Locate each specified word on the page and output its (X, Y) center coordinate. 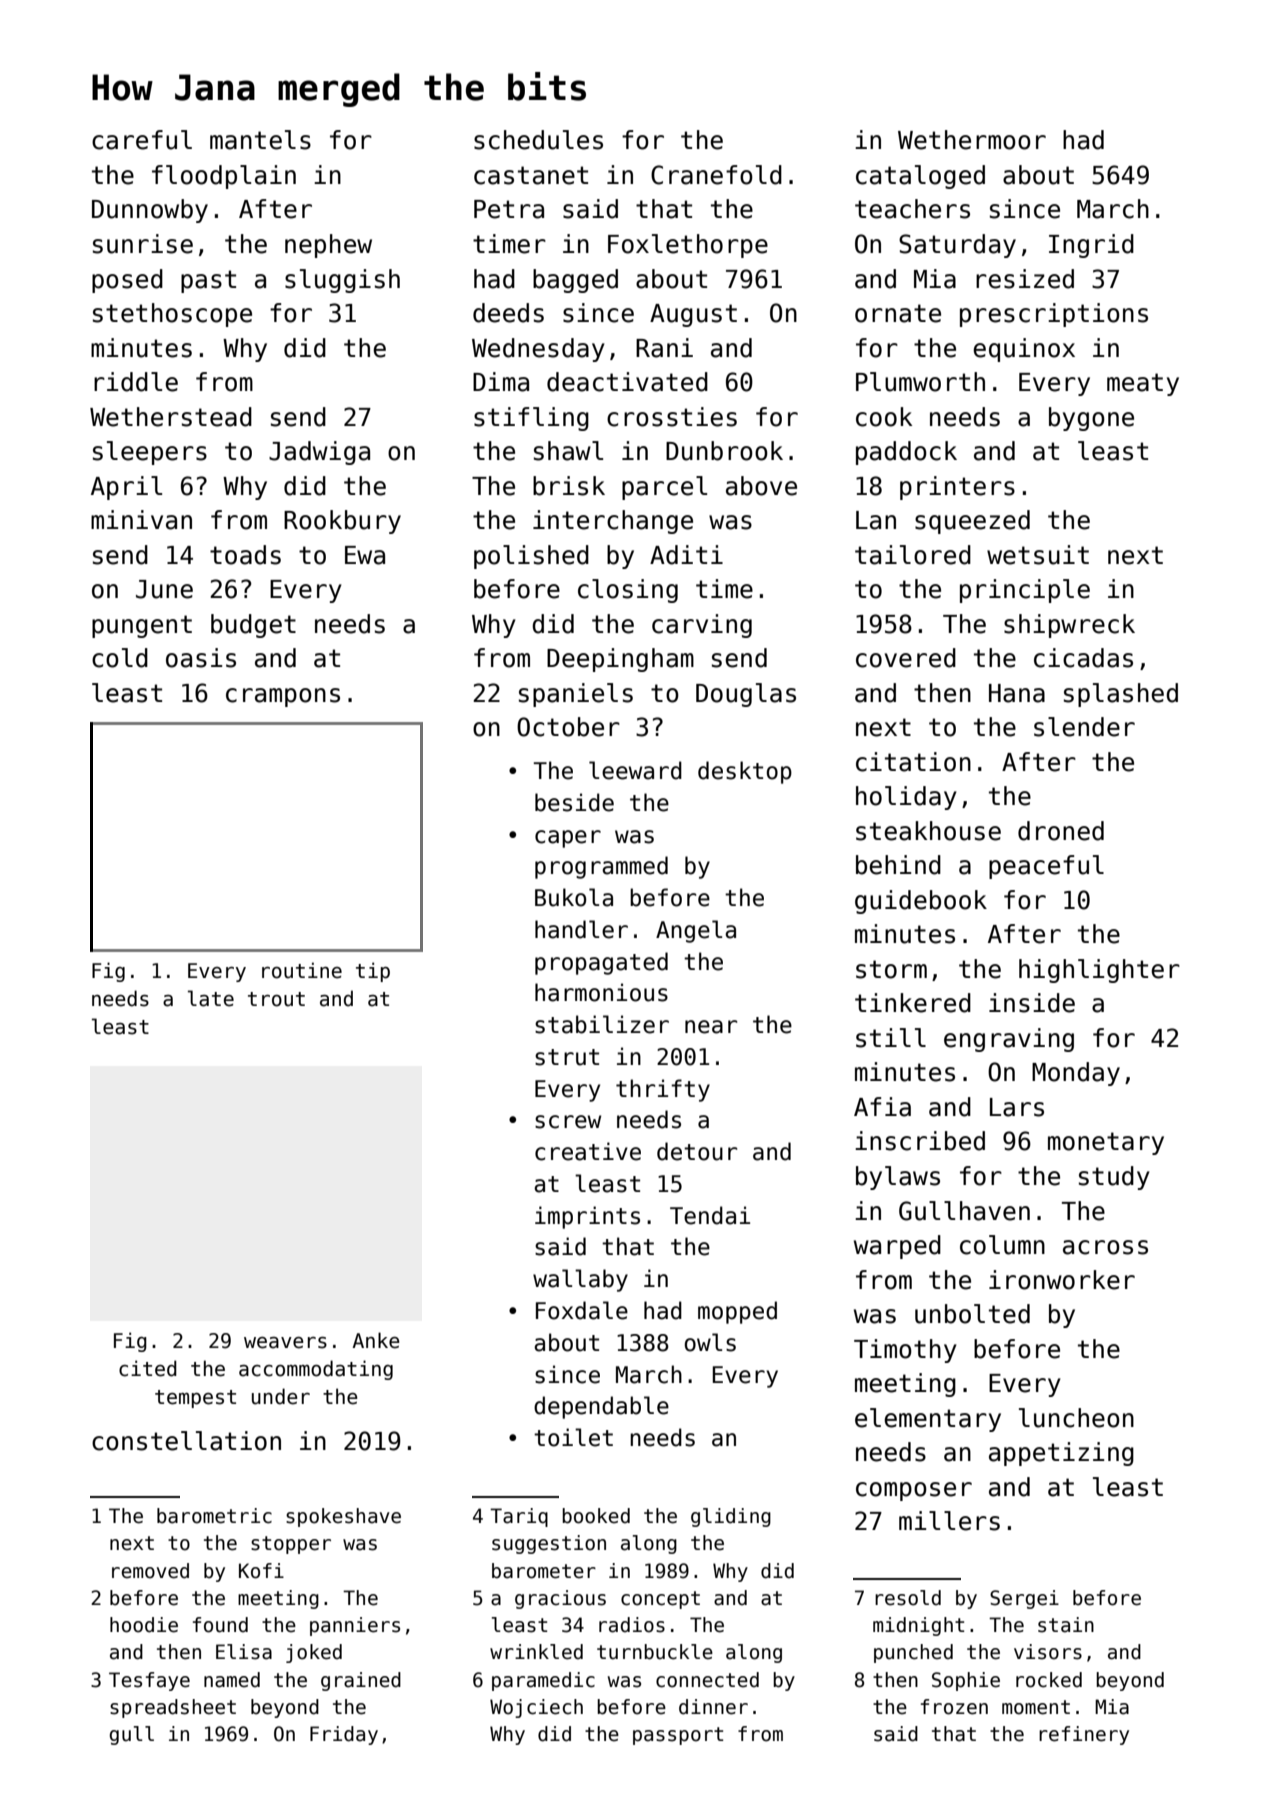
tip (373, 972)
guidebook (921, 902)
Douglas (746, 695)
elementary (928, 1420)
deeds (508, 313)
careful (142, 140)
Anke (376, 1340)
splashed (1121, 695)
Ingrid (1091, 246)
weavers (285, 1343)
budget (253, 626)
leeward (635, 770)
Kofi (261, 1571)
